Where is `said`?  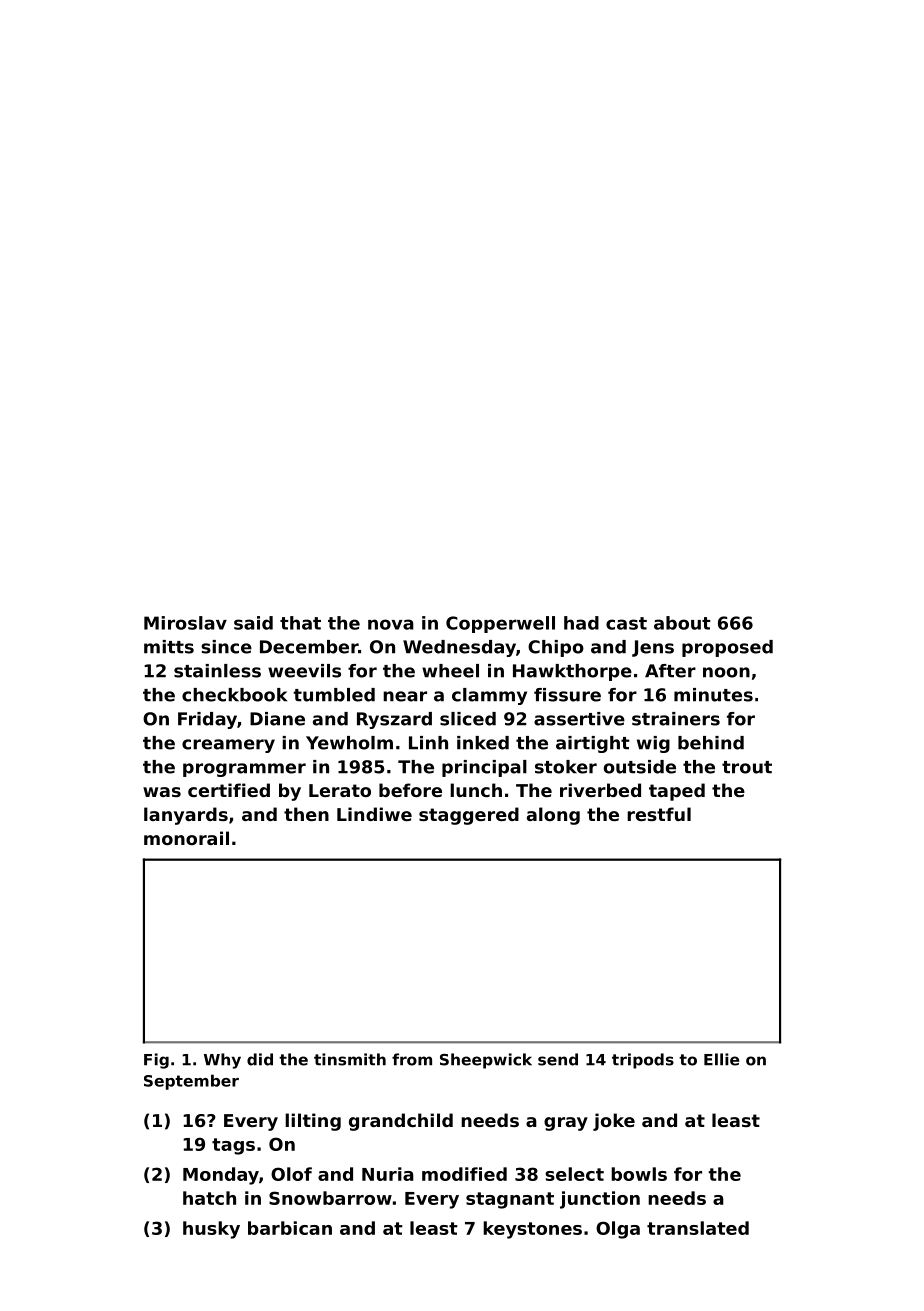 said is located at coordinates (253, 623).
